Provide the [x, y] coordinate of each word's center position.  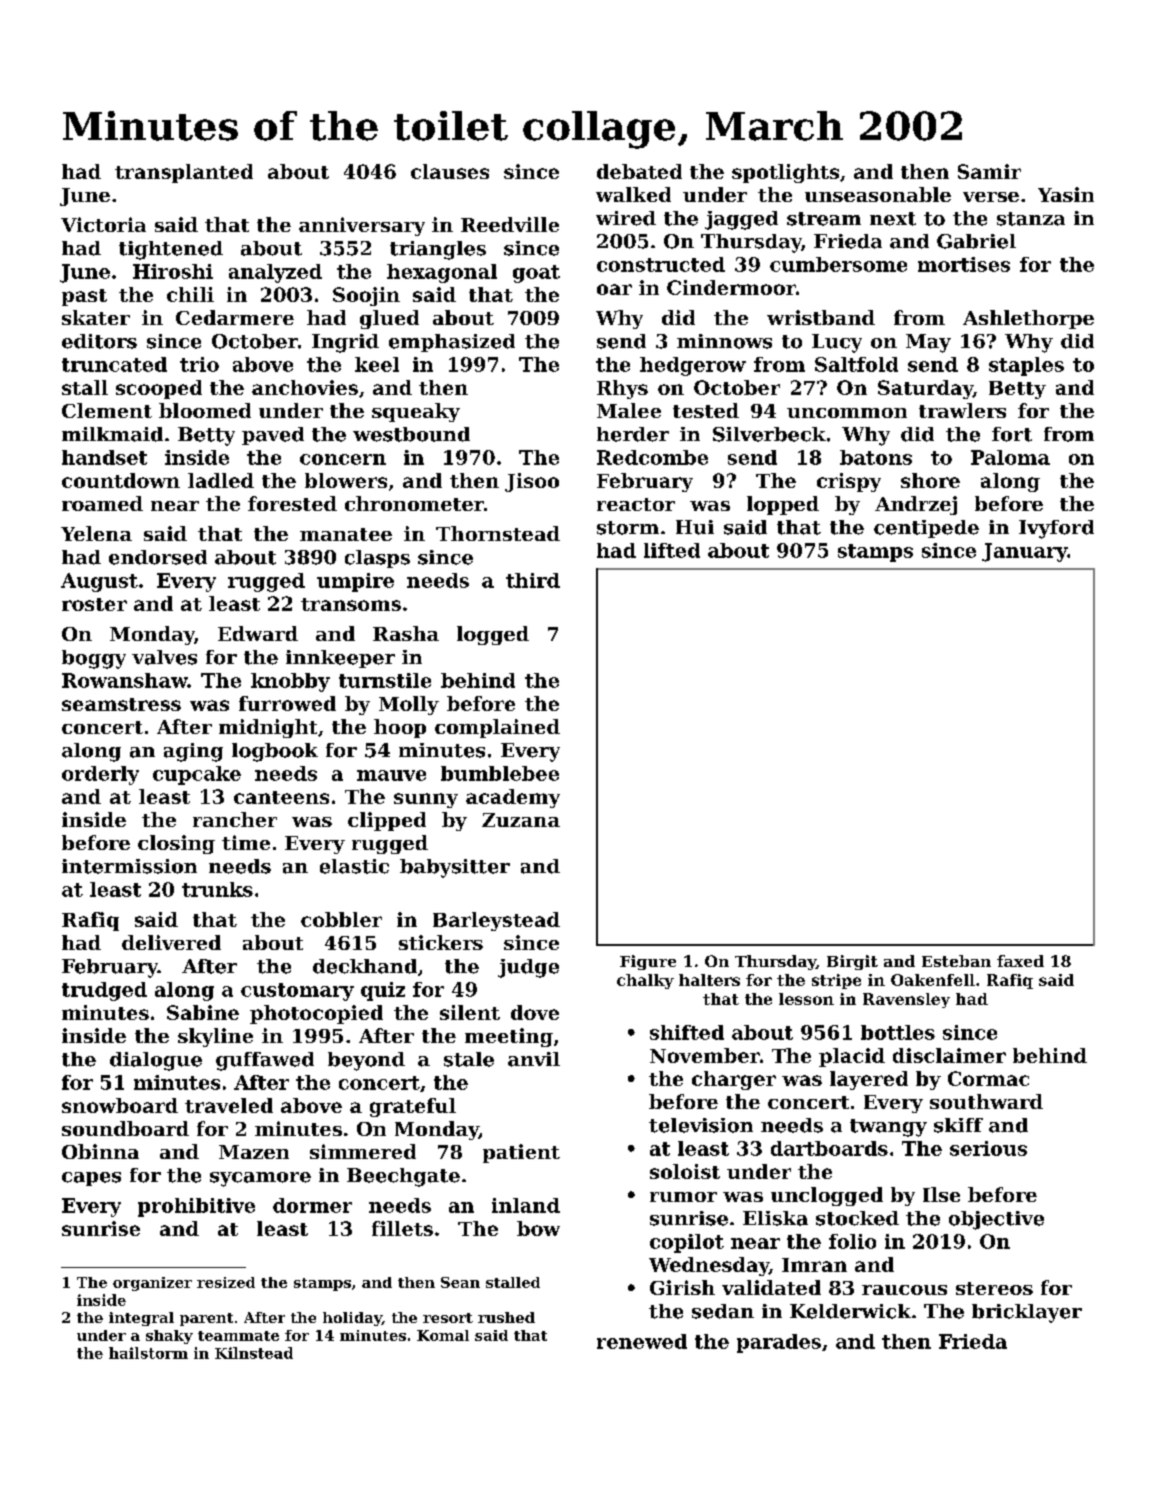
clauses [450, 171]
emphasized [452, 343]
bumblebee [500, 773]
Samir [989, 171]
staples [1026, 366]
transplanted [184, 173]
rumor [683, 1197]
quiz [383, 991]
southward [986, 1101]
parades [779, 1343]
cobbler [341, 919]
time [246, 842]
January [1024, 552]
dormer [312, 1205]
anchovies [305, 387]
